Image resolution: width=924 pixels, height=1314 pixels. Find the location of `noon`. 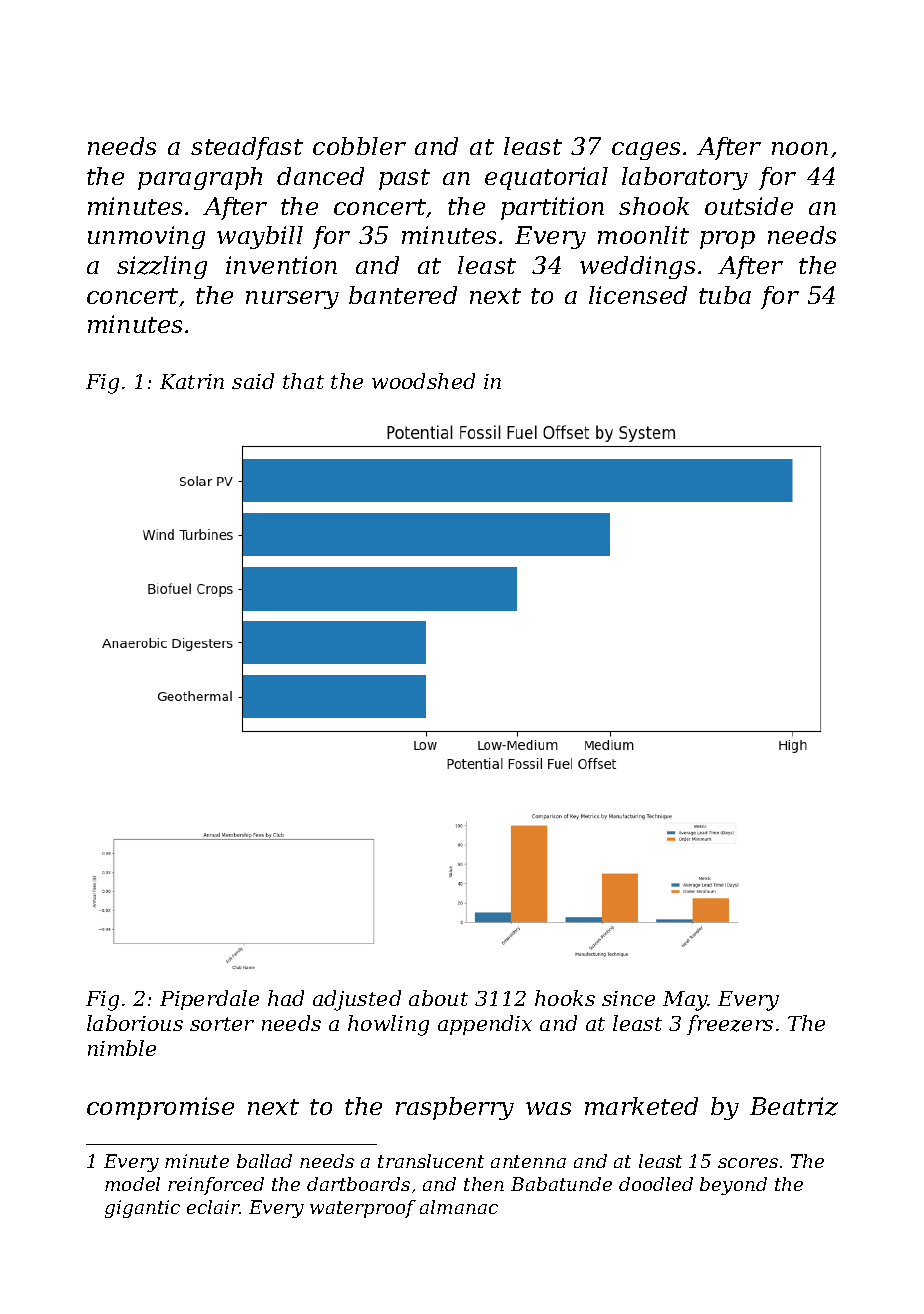

noon is located at coordinates (800, 148).
